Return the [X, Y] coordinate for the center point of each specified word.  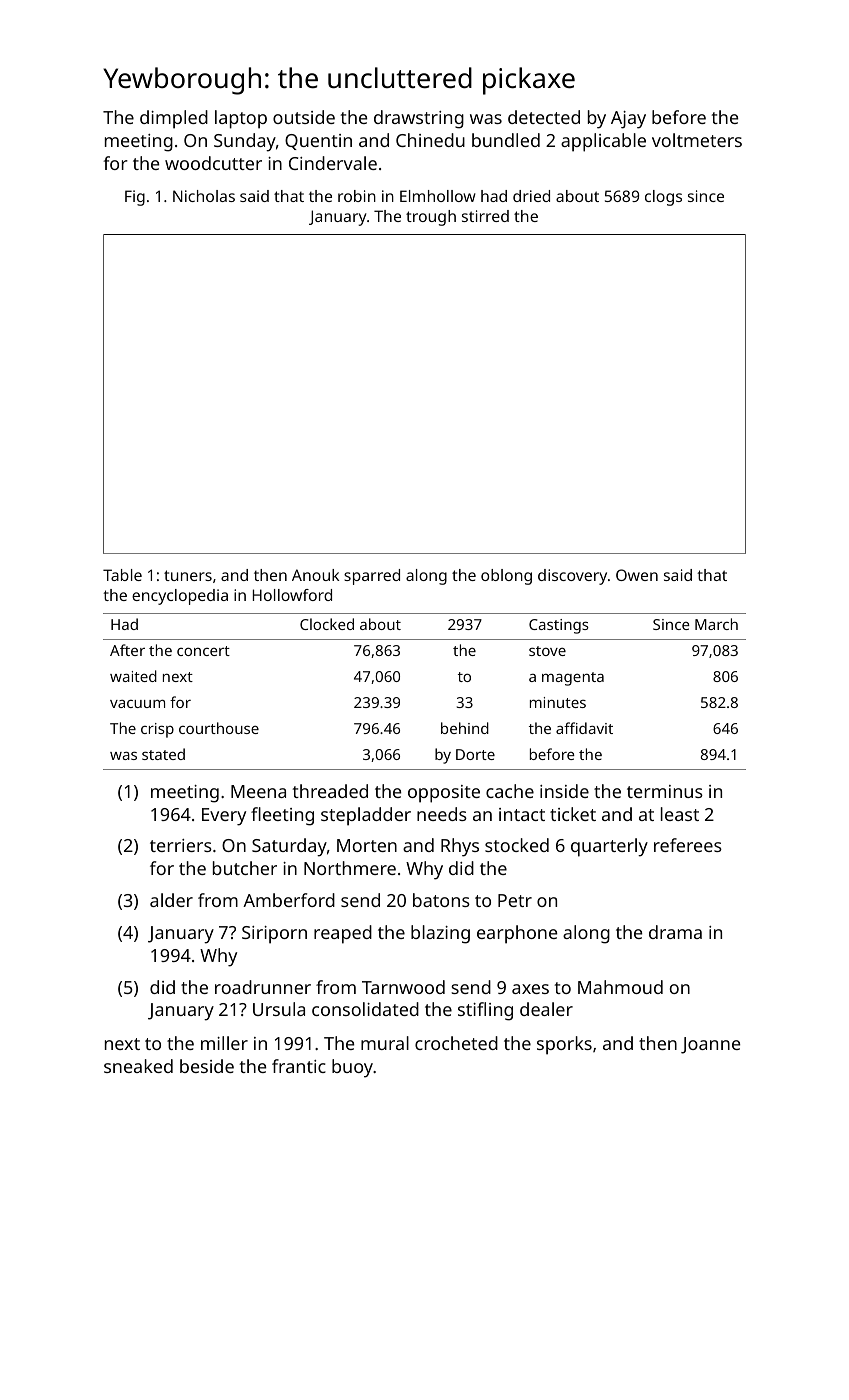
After [127, 650]
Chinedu [430, 140]
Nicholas [204, 196]
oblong [506, 577]
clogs [663, 198]
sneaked [138, 1066]
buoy [352, 1068]
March [716, 624]
